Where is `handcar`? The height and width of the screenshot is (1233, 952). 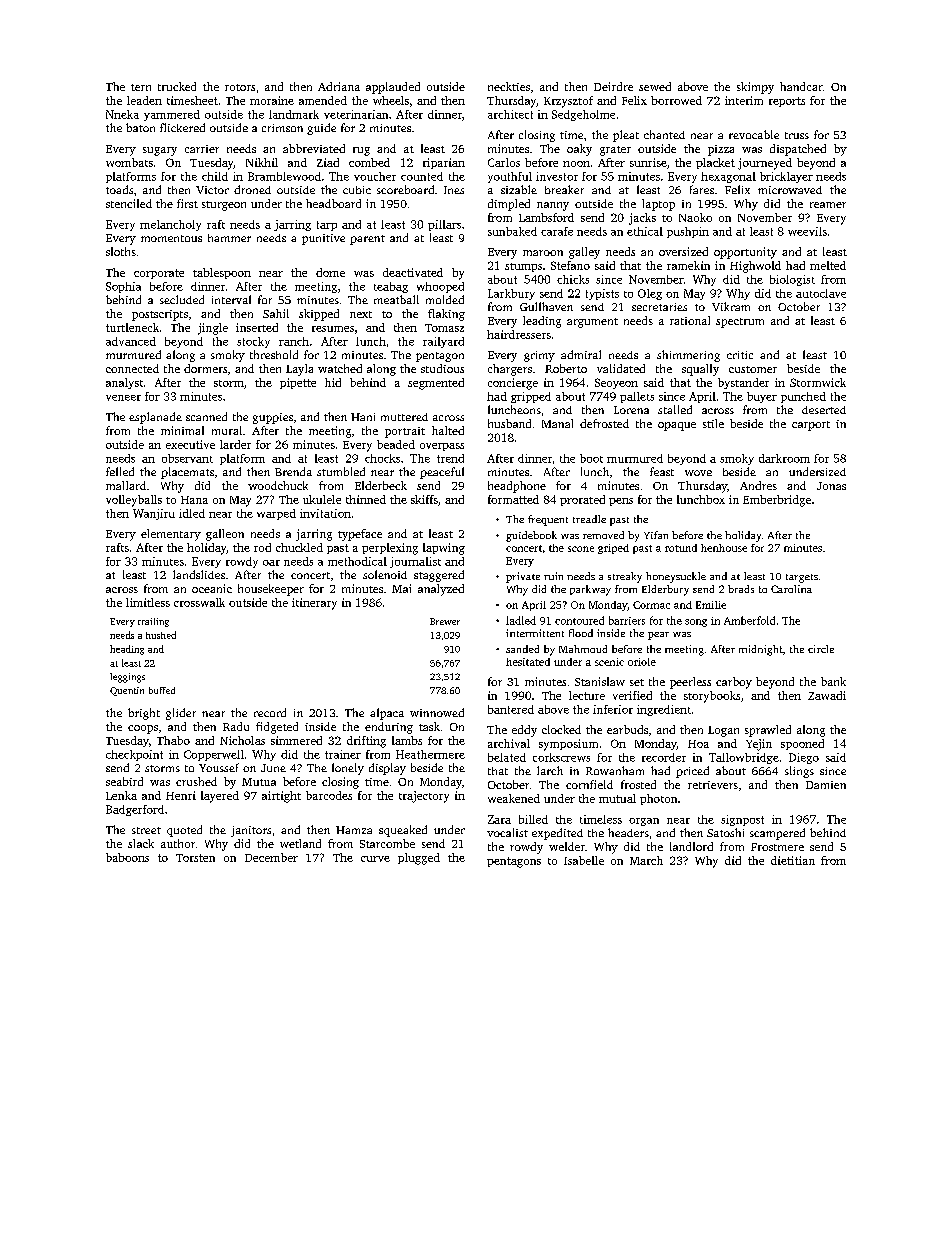 handcar is located at coordinates (801, 86).
